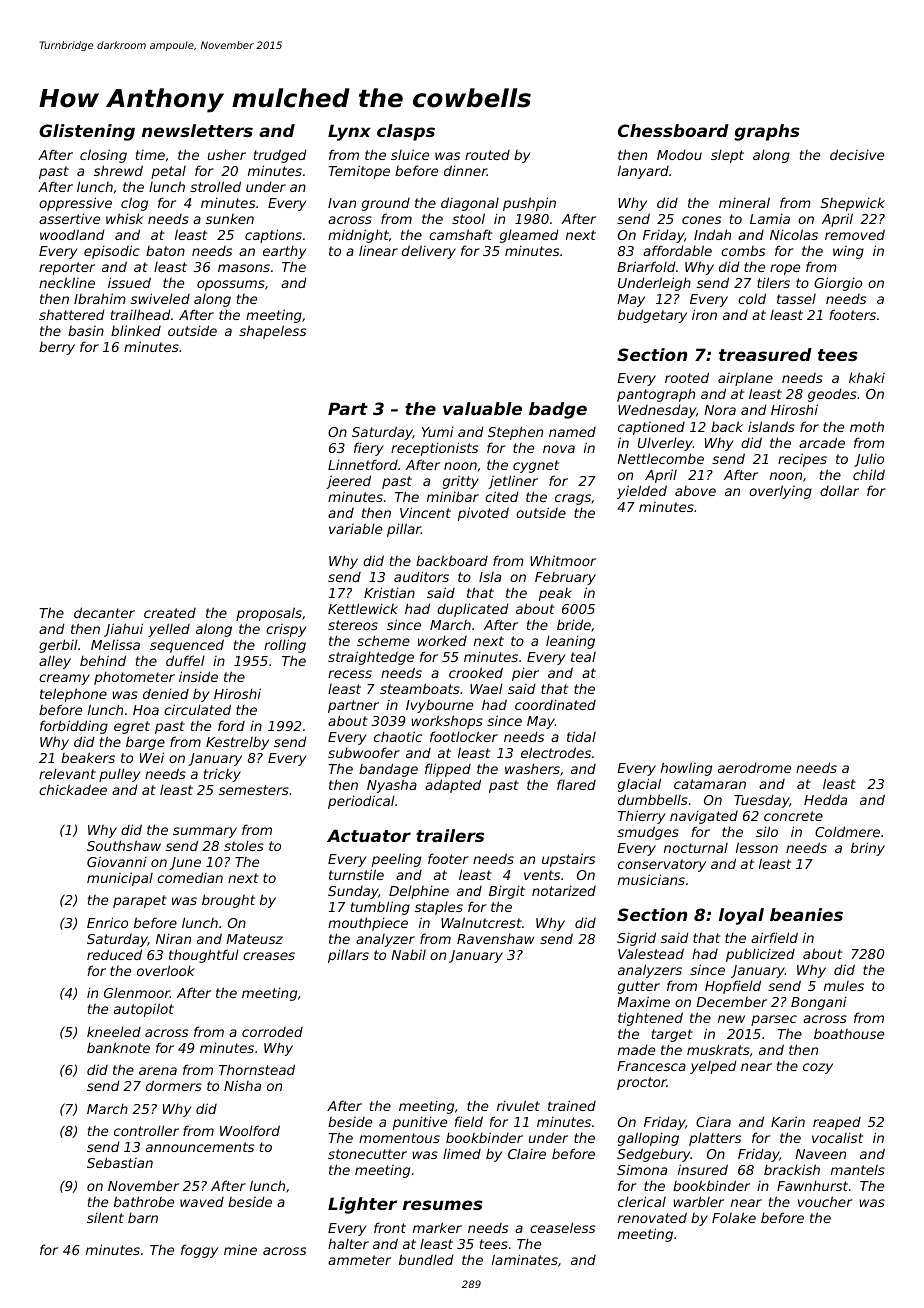  I want to click on mules, so click(844, 986).
